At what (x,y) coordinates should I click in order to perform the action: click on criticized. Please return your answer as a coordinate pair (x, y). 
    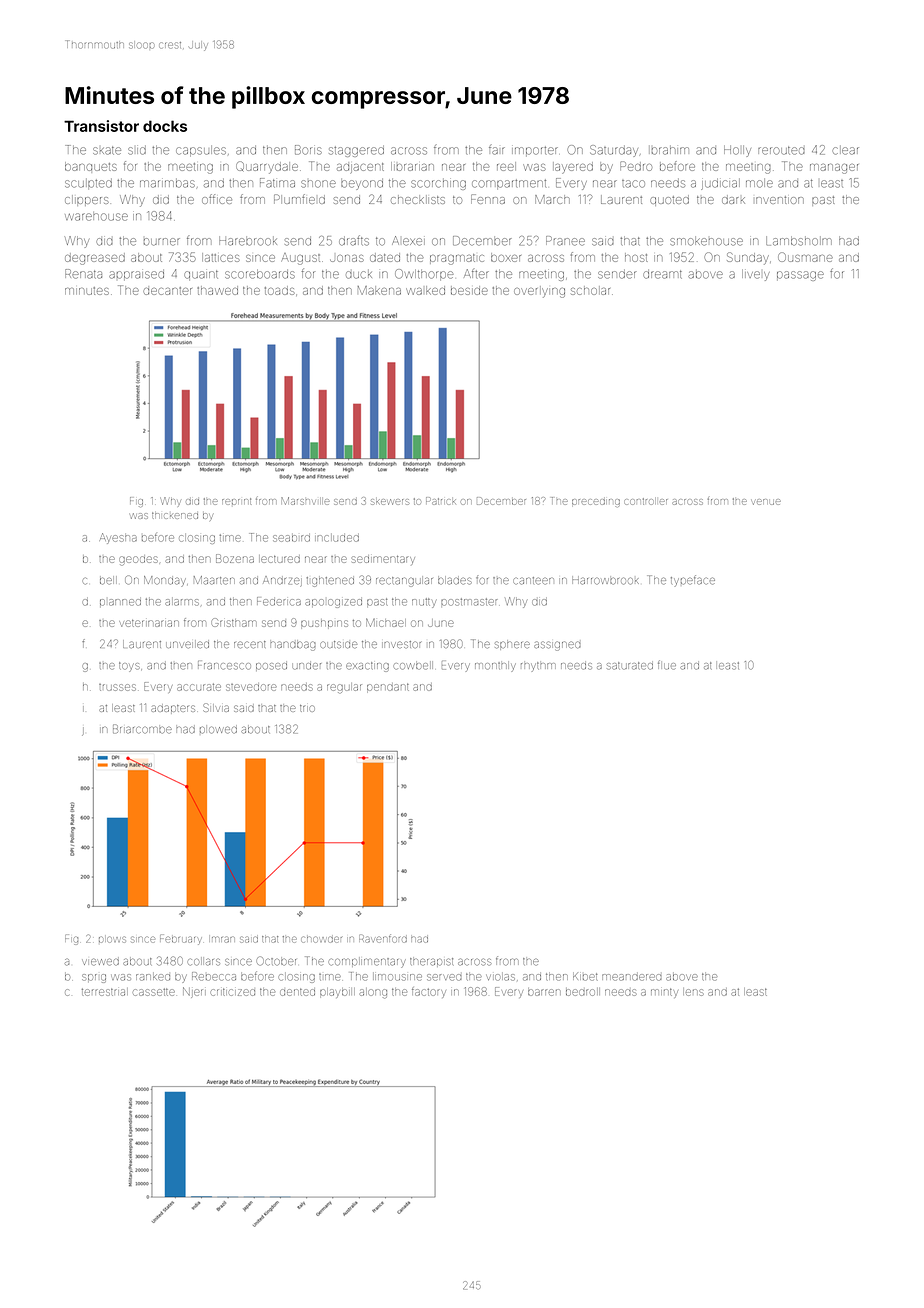
    Looking at the image, I should click on (233, 992).
